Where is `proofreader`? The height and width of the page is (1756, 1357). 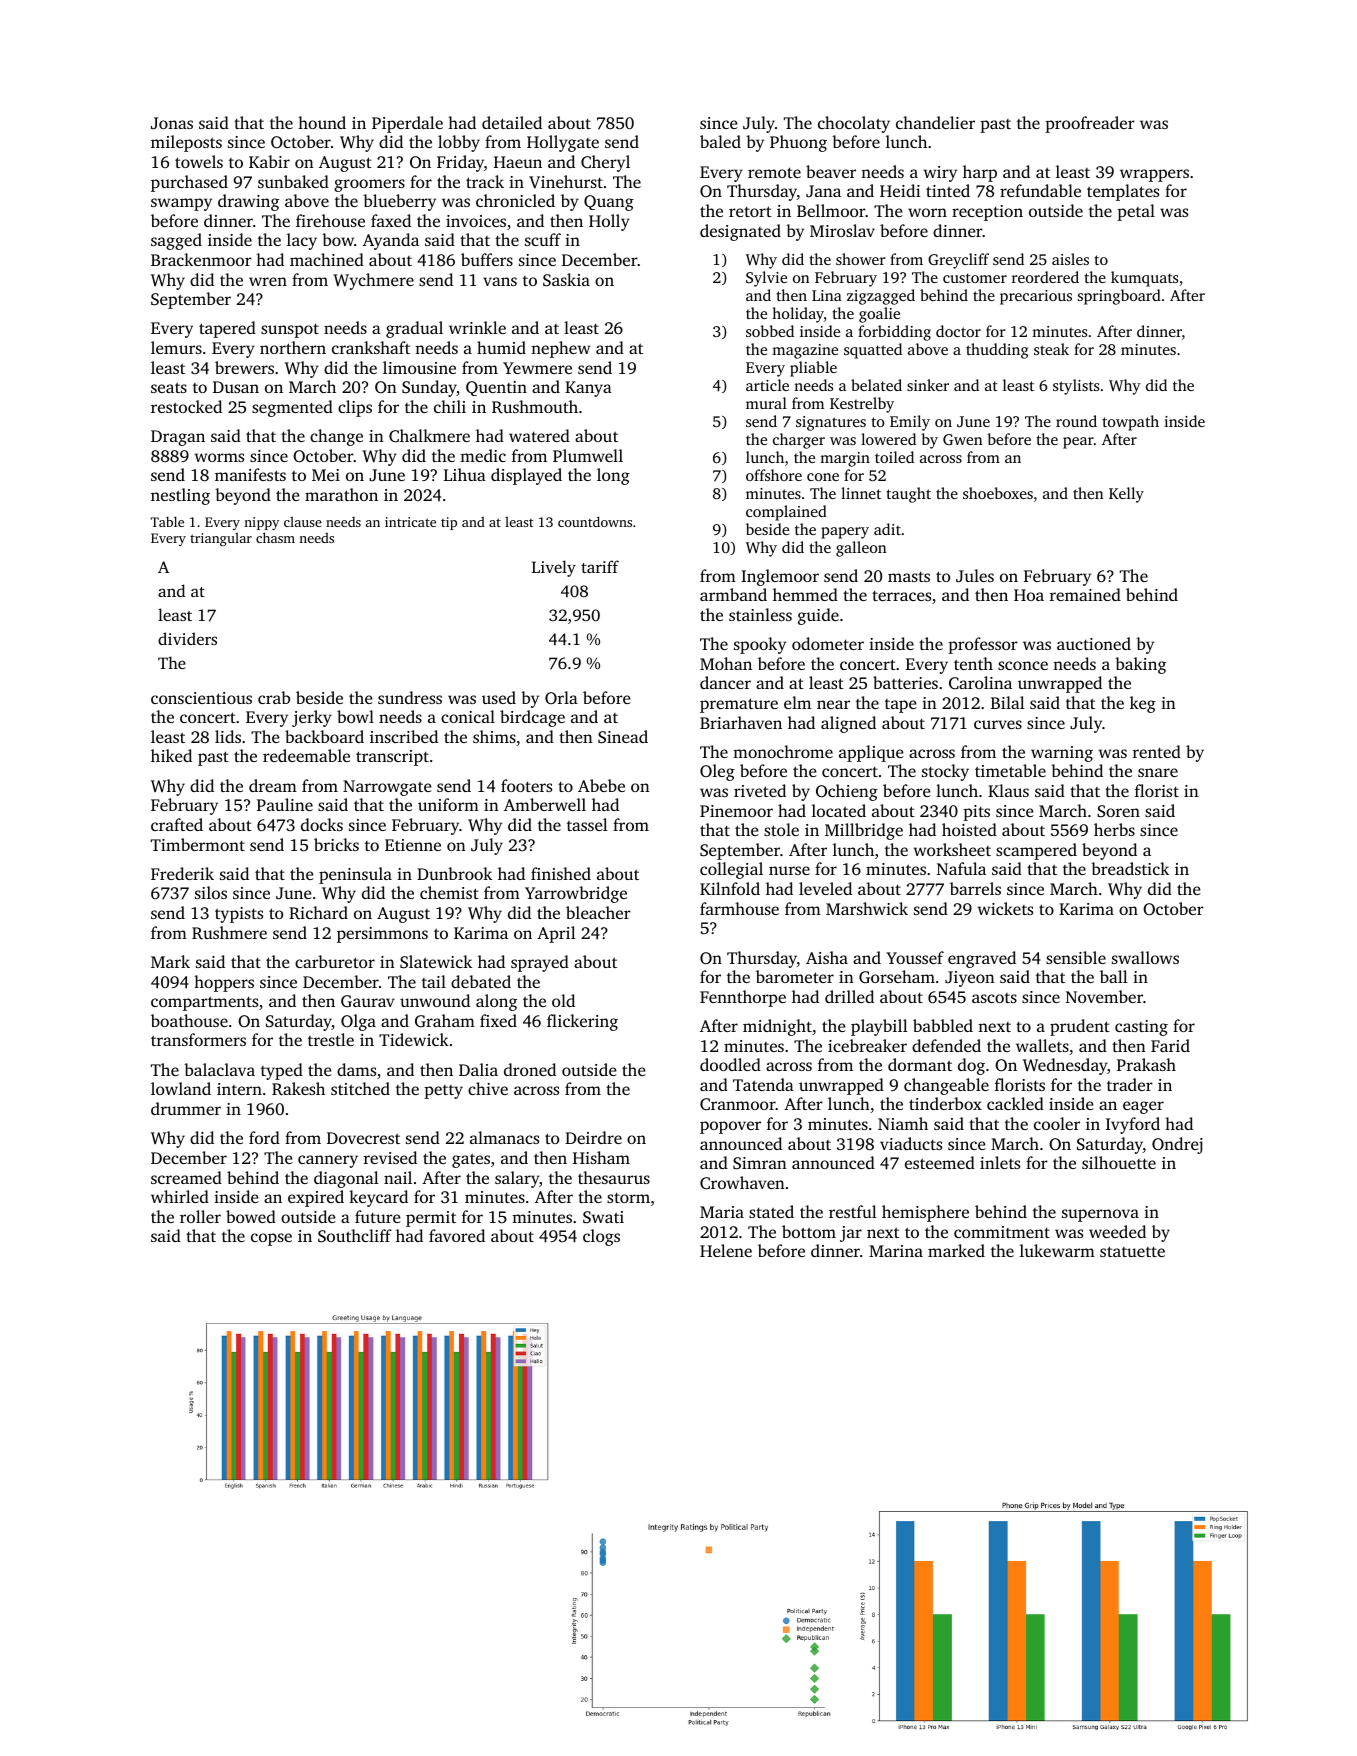 proofreader is located at coordinates (1090, 124).
